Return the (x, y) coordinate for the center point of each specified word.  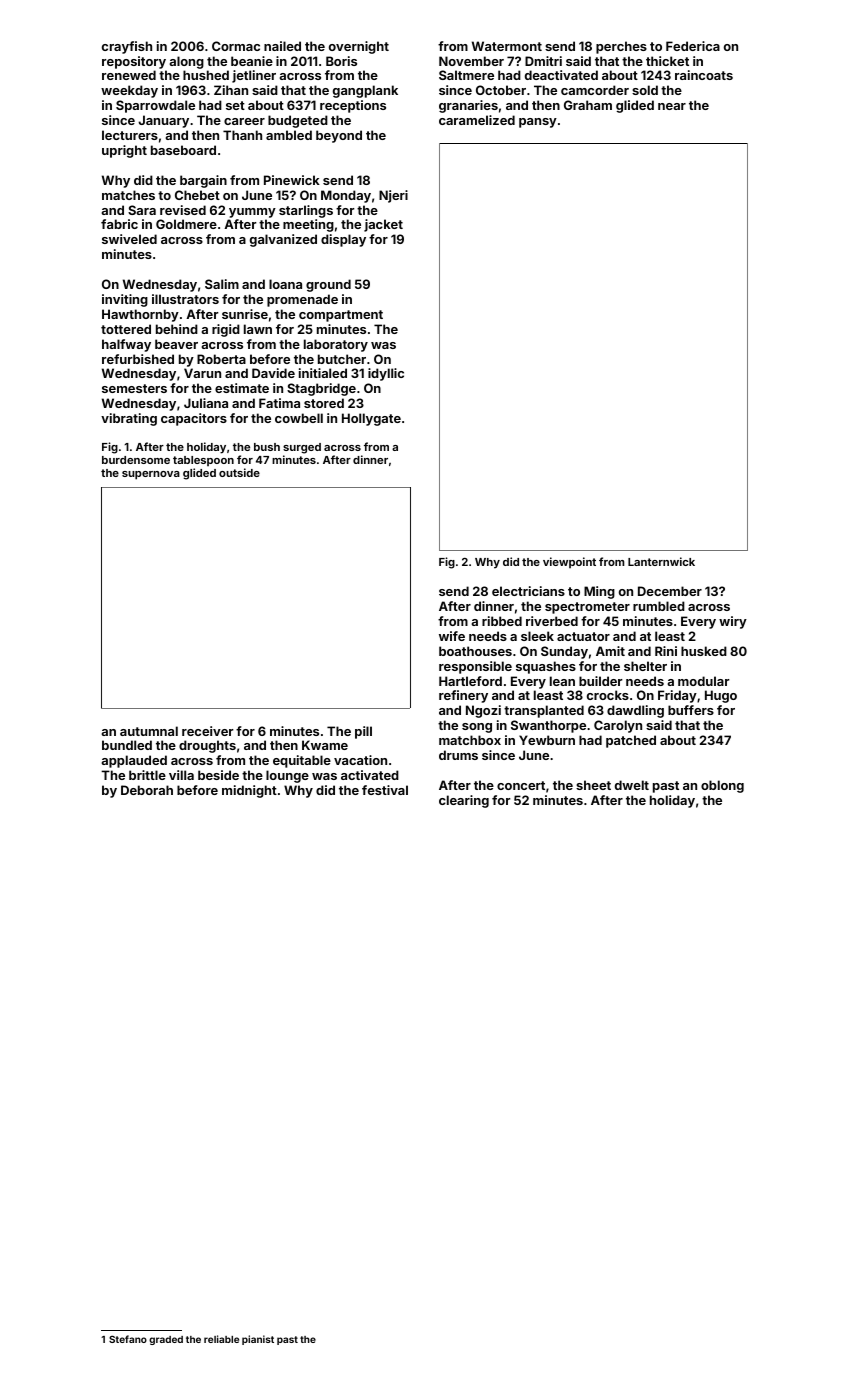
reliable (221, 1339)
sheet (593, 785)
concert (521, 785)
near (672, 106)
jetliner (254, 76)
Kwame (325, 745)
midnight (249, 791)
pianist (258, 1340)
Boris (341, 61)
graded (166, 1340)
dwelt (632, 785)
